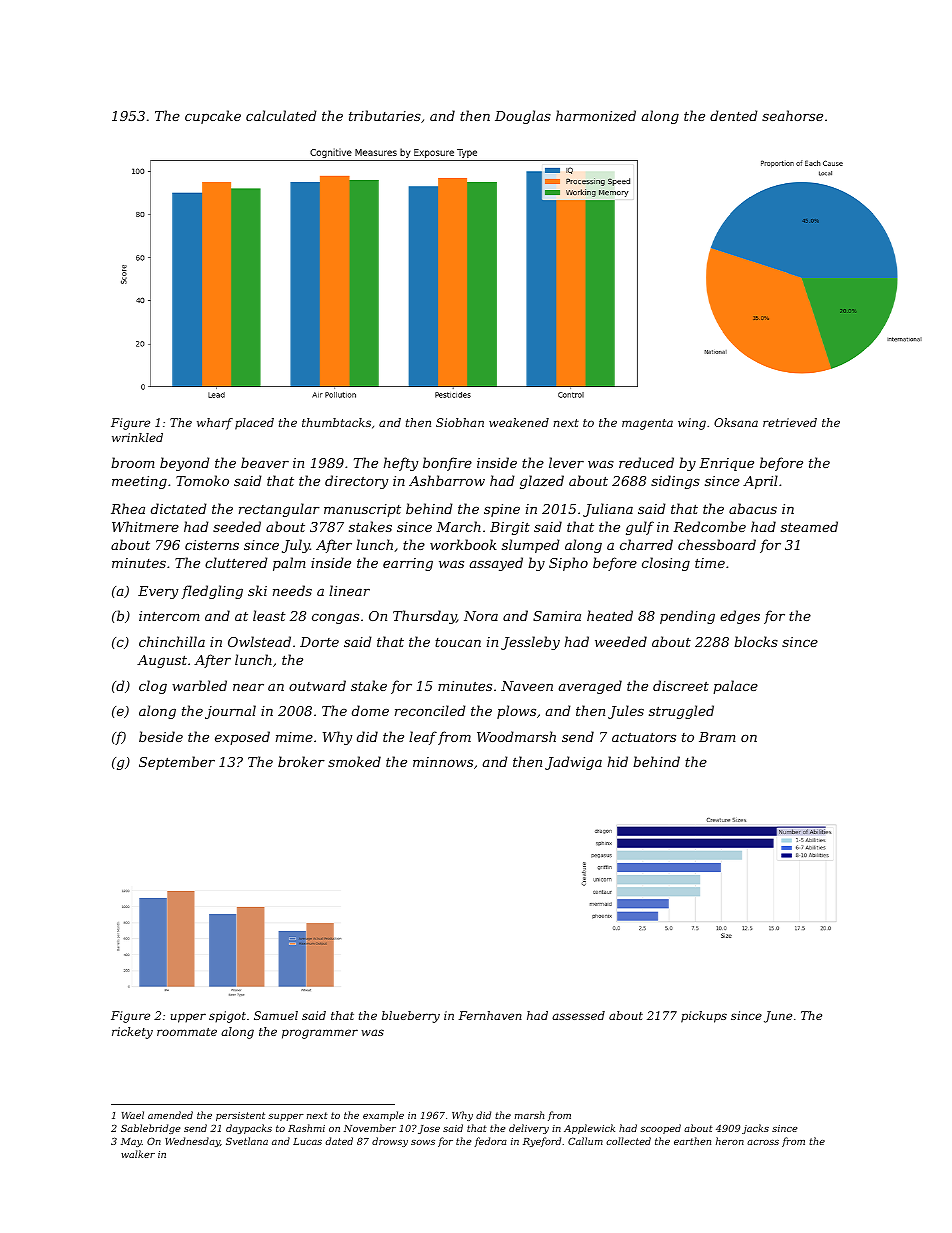 This document has height=1233, width=952. I want to click on Ryeford, so click(542, 1142).
